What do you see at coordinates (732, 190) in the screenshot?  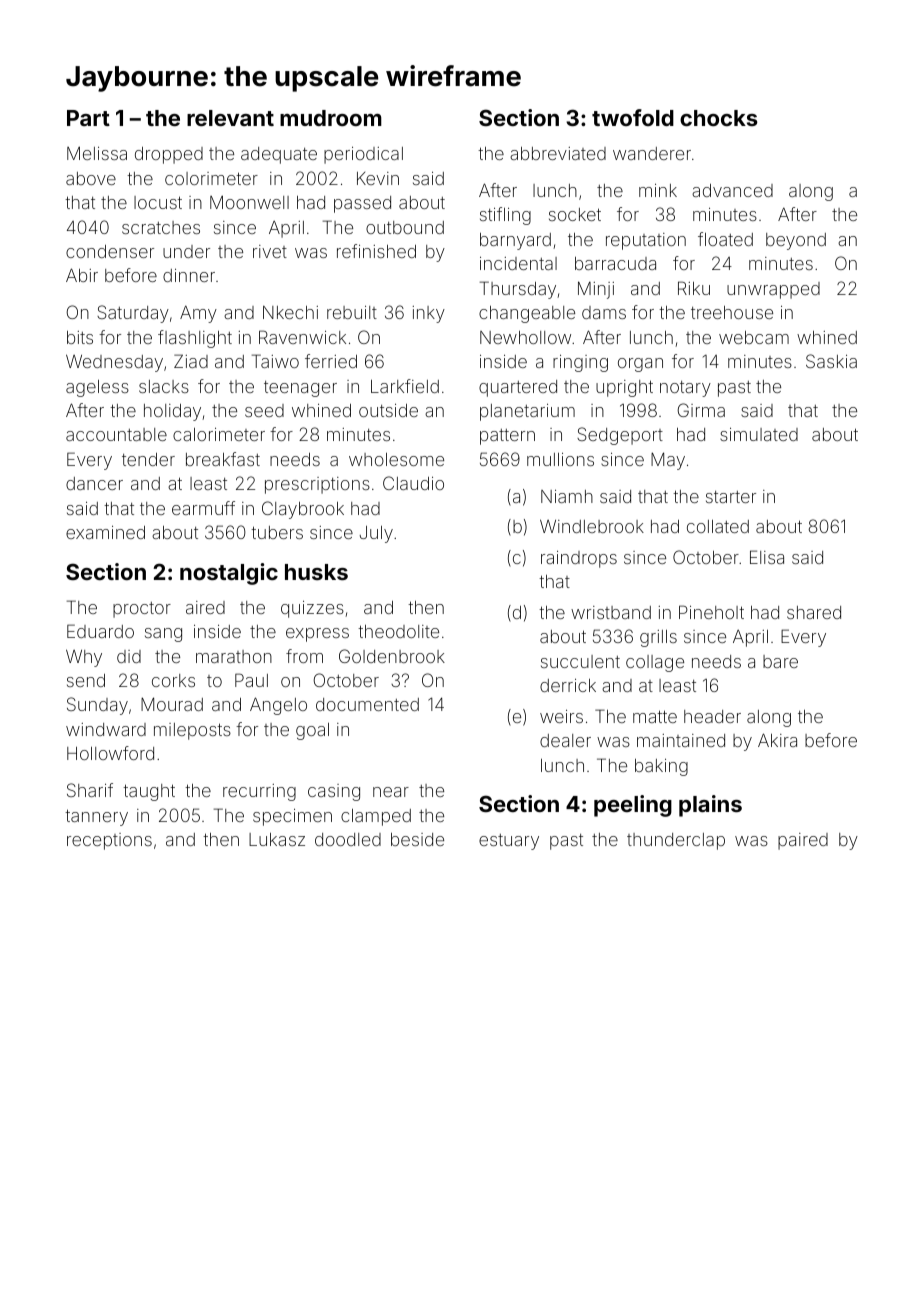 I see `advanced` at bounding box center [732, 190].
